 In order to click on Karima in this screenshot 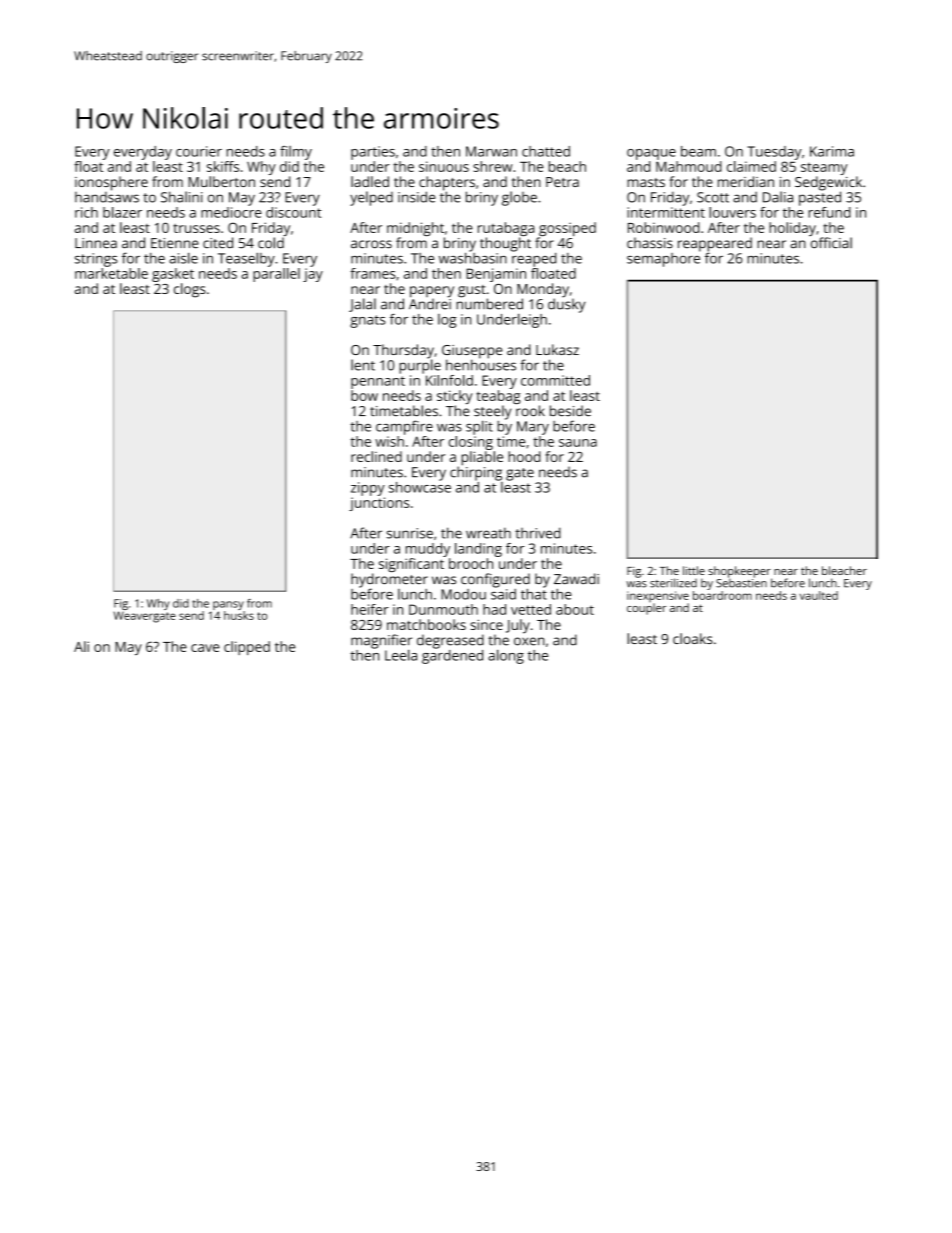, I will do `click(832, 151)`.
